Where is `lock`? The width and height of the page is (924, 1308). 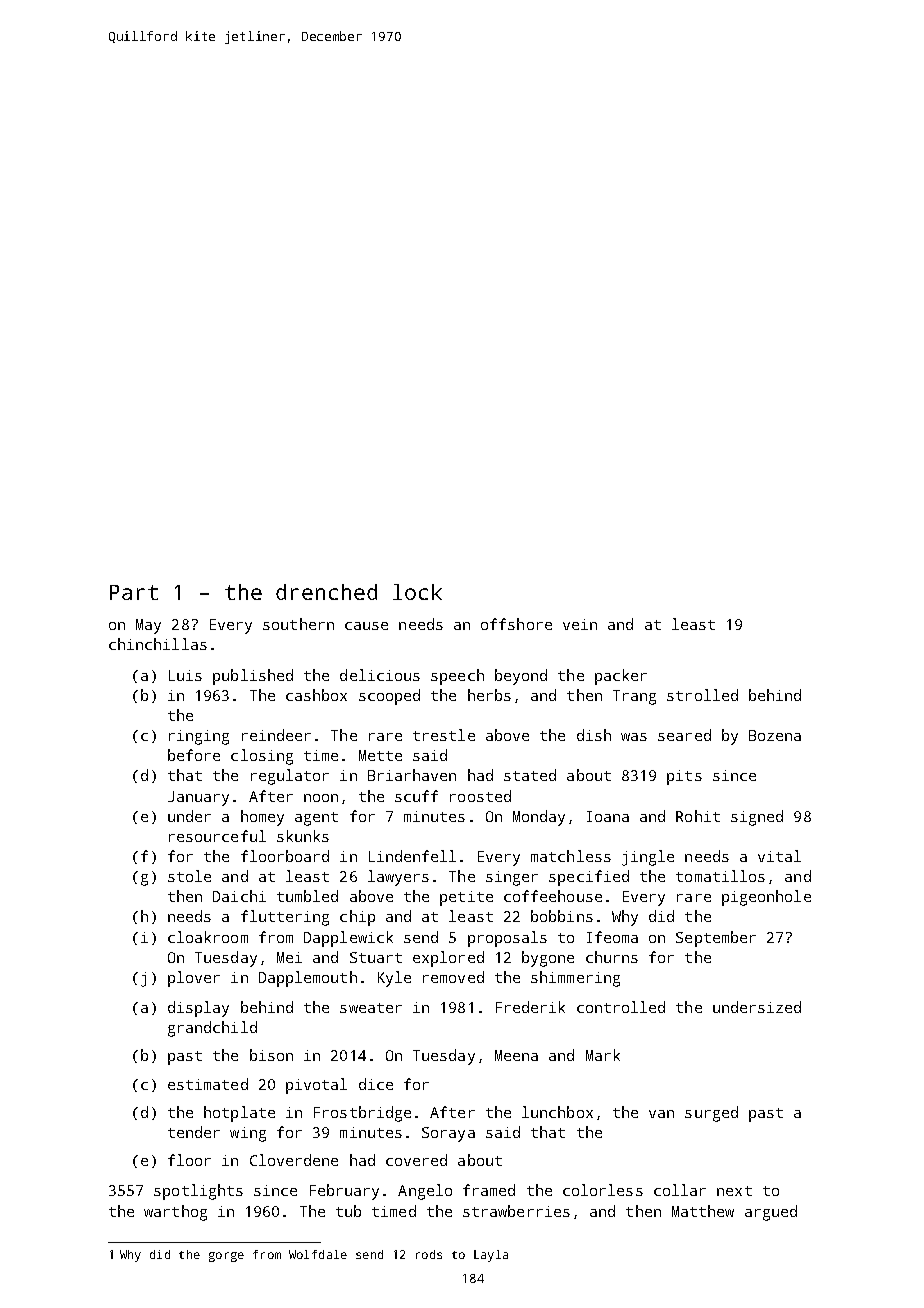 lock is located at coordinates (417, 592).
